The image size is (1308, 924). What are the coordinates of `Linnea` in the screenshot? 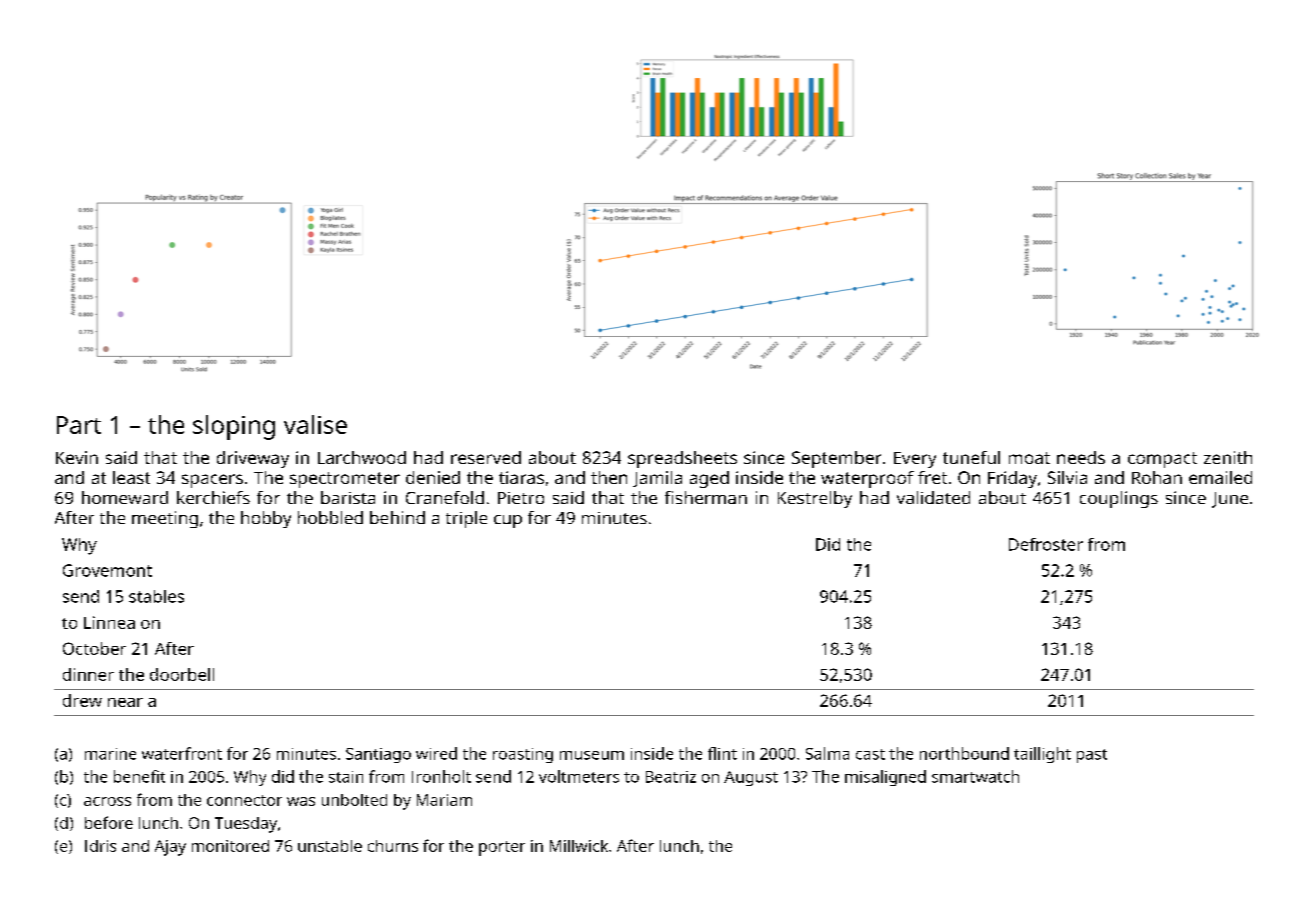 It's located at (109, 622).
